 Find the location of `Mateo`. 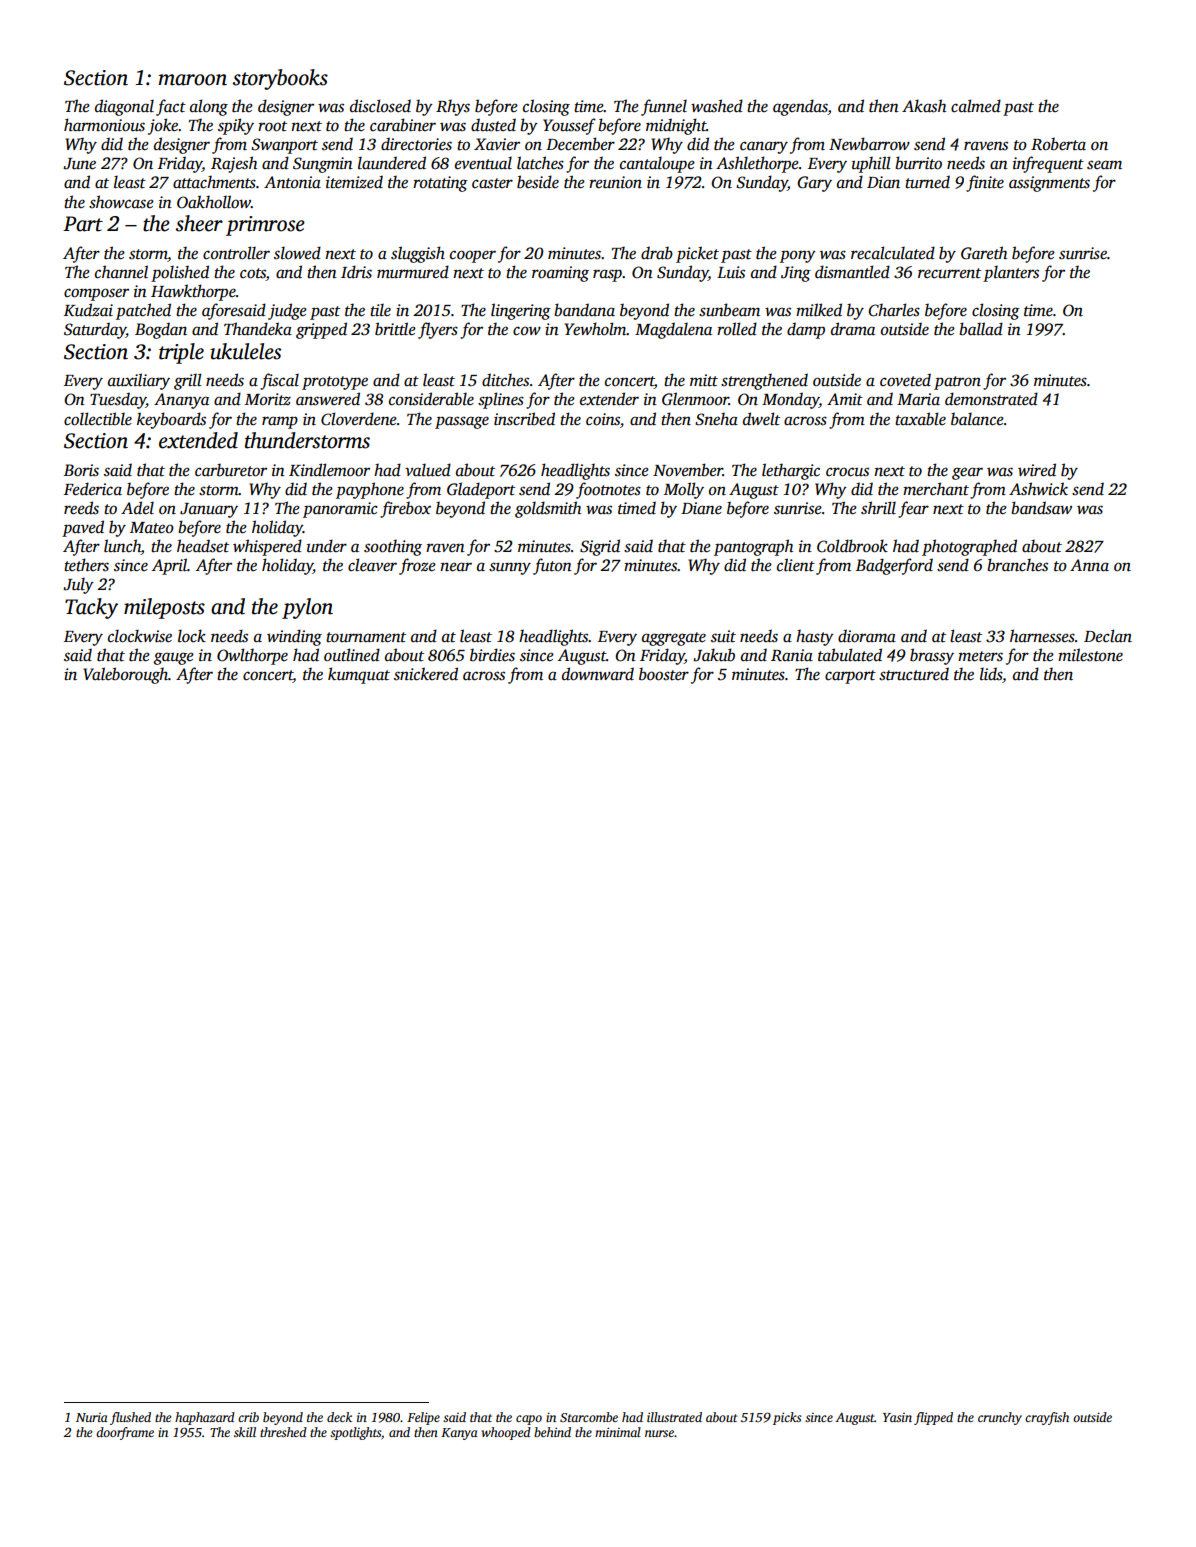

Mateo is located at coordinates (152, 528).
